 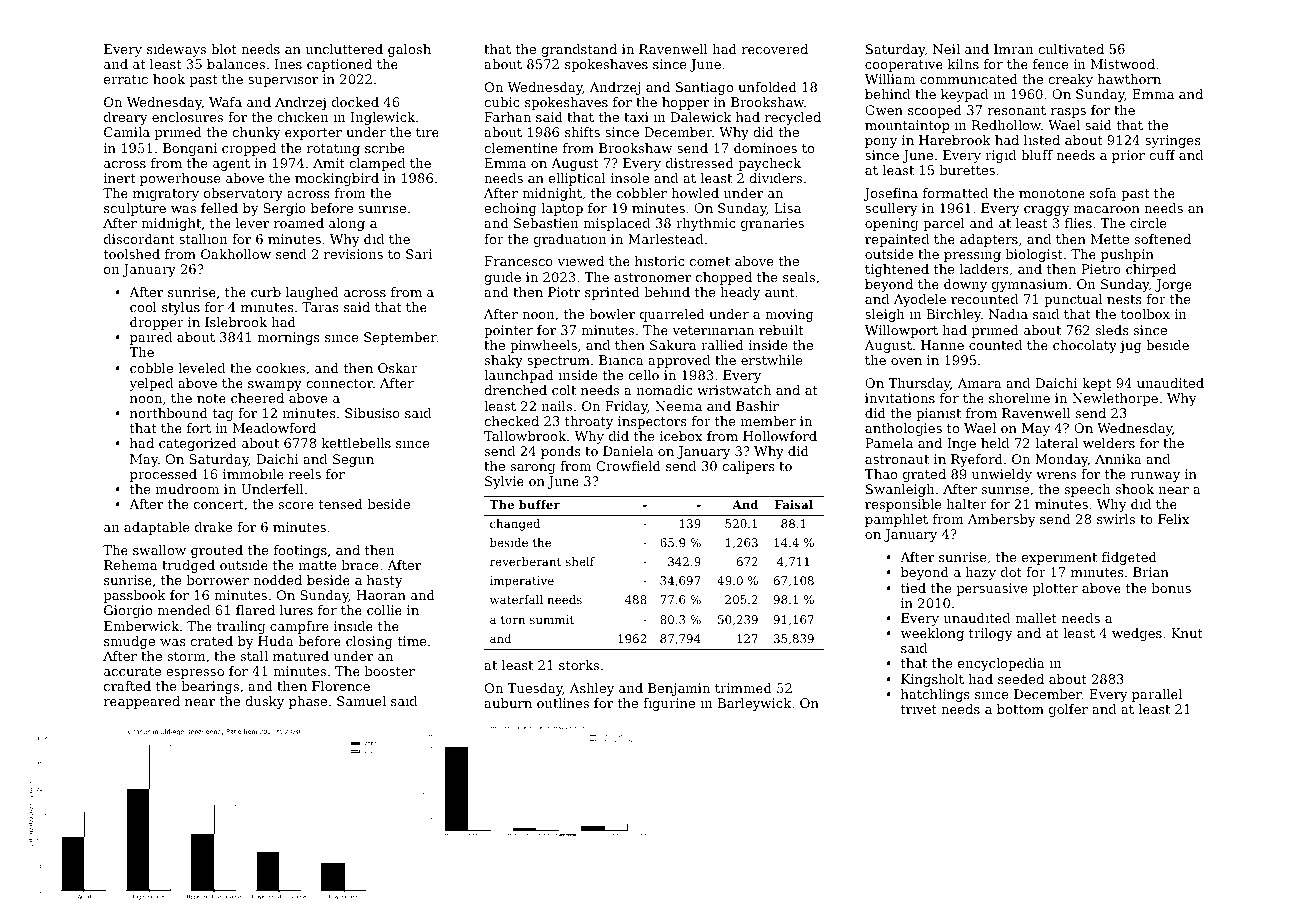 I want to click on Ayodele, so click(x=920, y=300).
